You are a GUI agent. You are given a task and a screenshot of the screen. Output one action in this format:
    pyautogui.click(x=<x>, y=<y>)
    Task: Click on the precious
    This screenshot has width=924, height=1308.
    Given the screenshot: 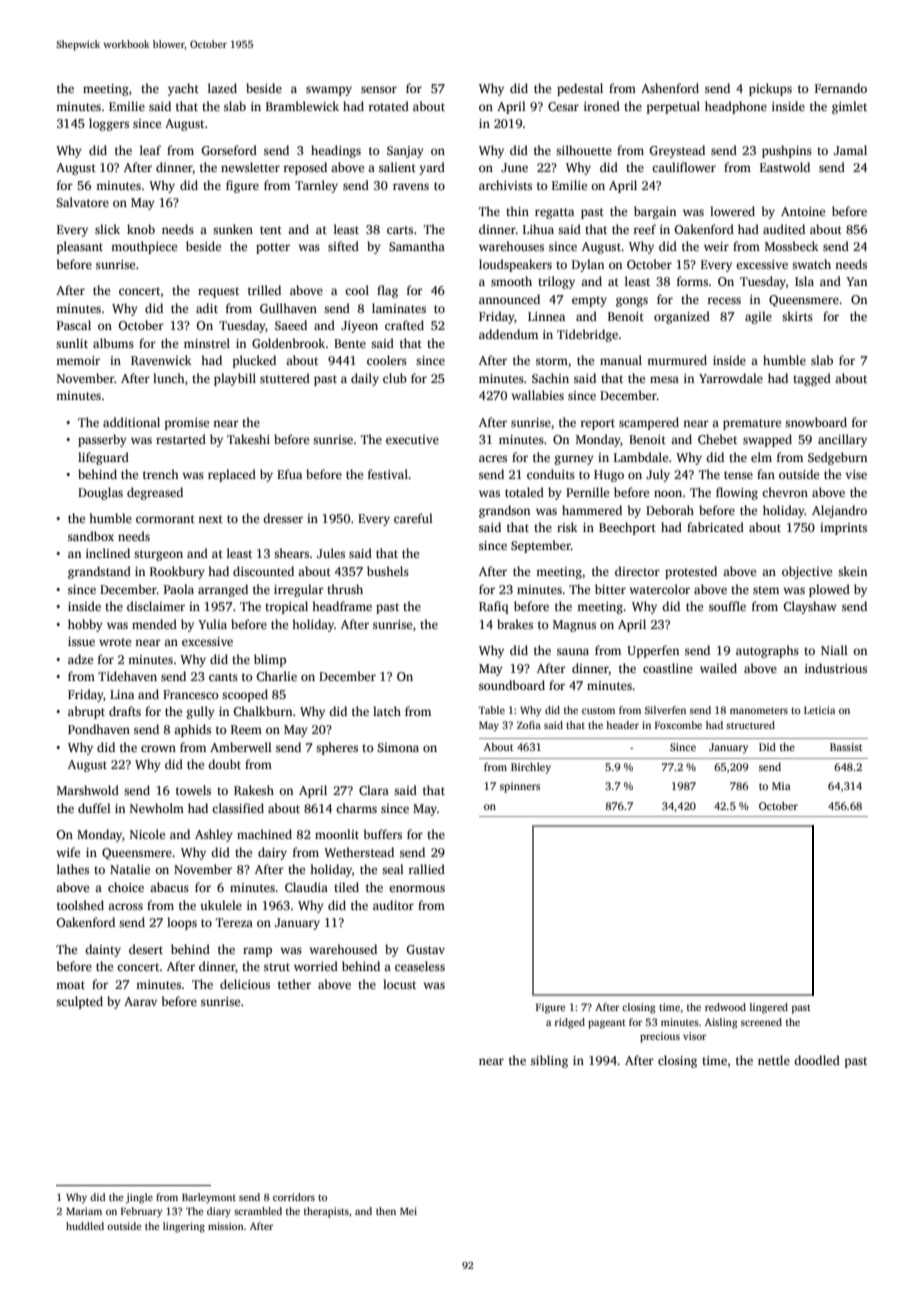 What is the action you would take?
    pyautogui.click(x=660, y=1037)
